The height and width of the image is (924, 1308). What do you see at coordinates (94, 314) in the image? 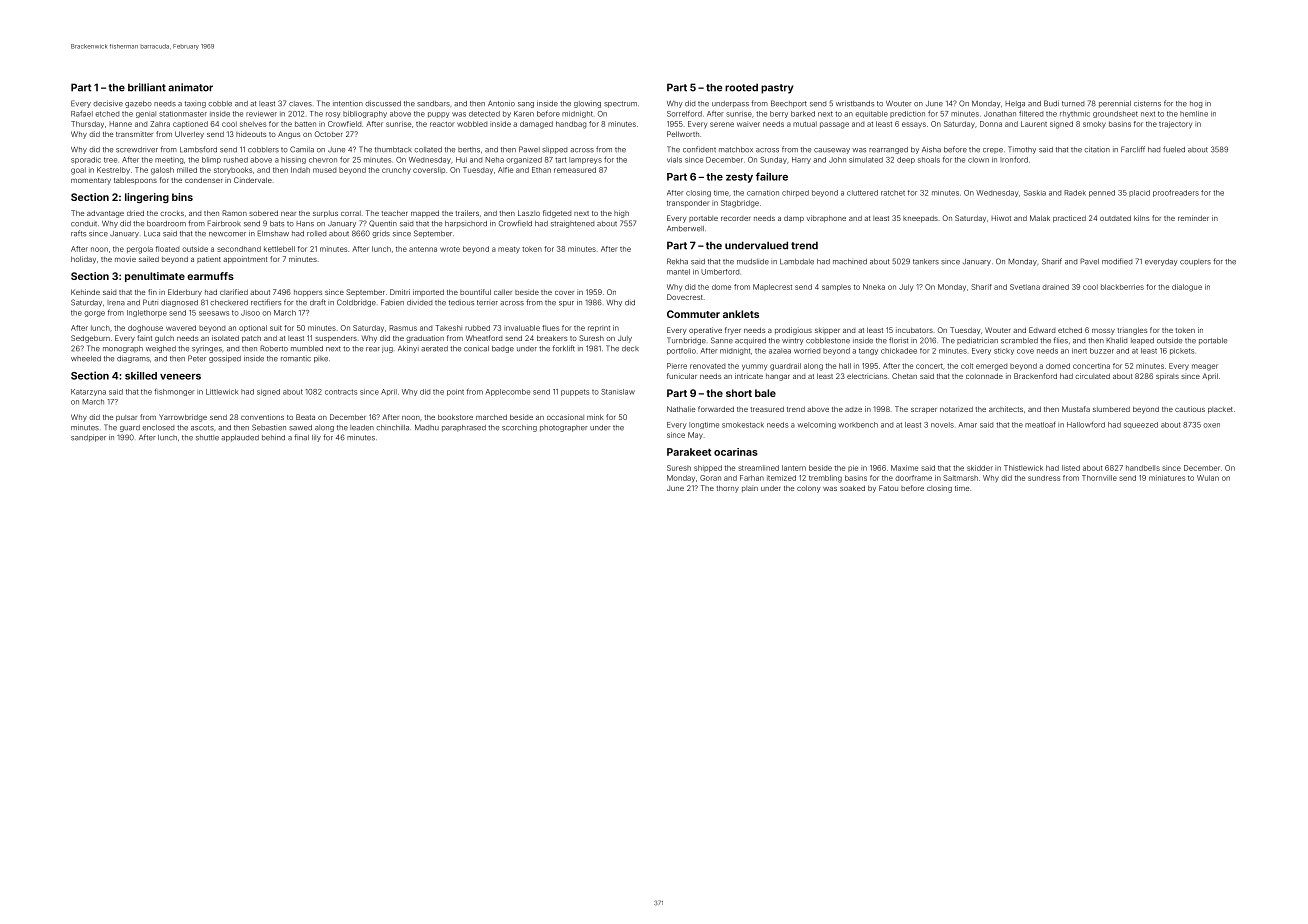
I see `gorge` at bounding box center [94, 314].
